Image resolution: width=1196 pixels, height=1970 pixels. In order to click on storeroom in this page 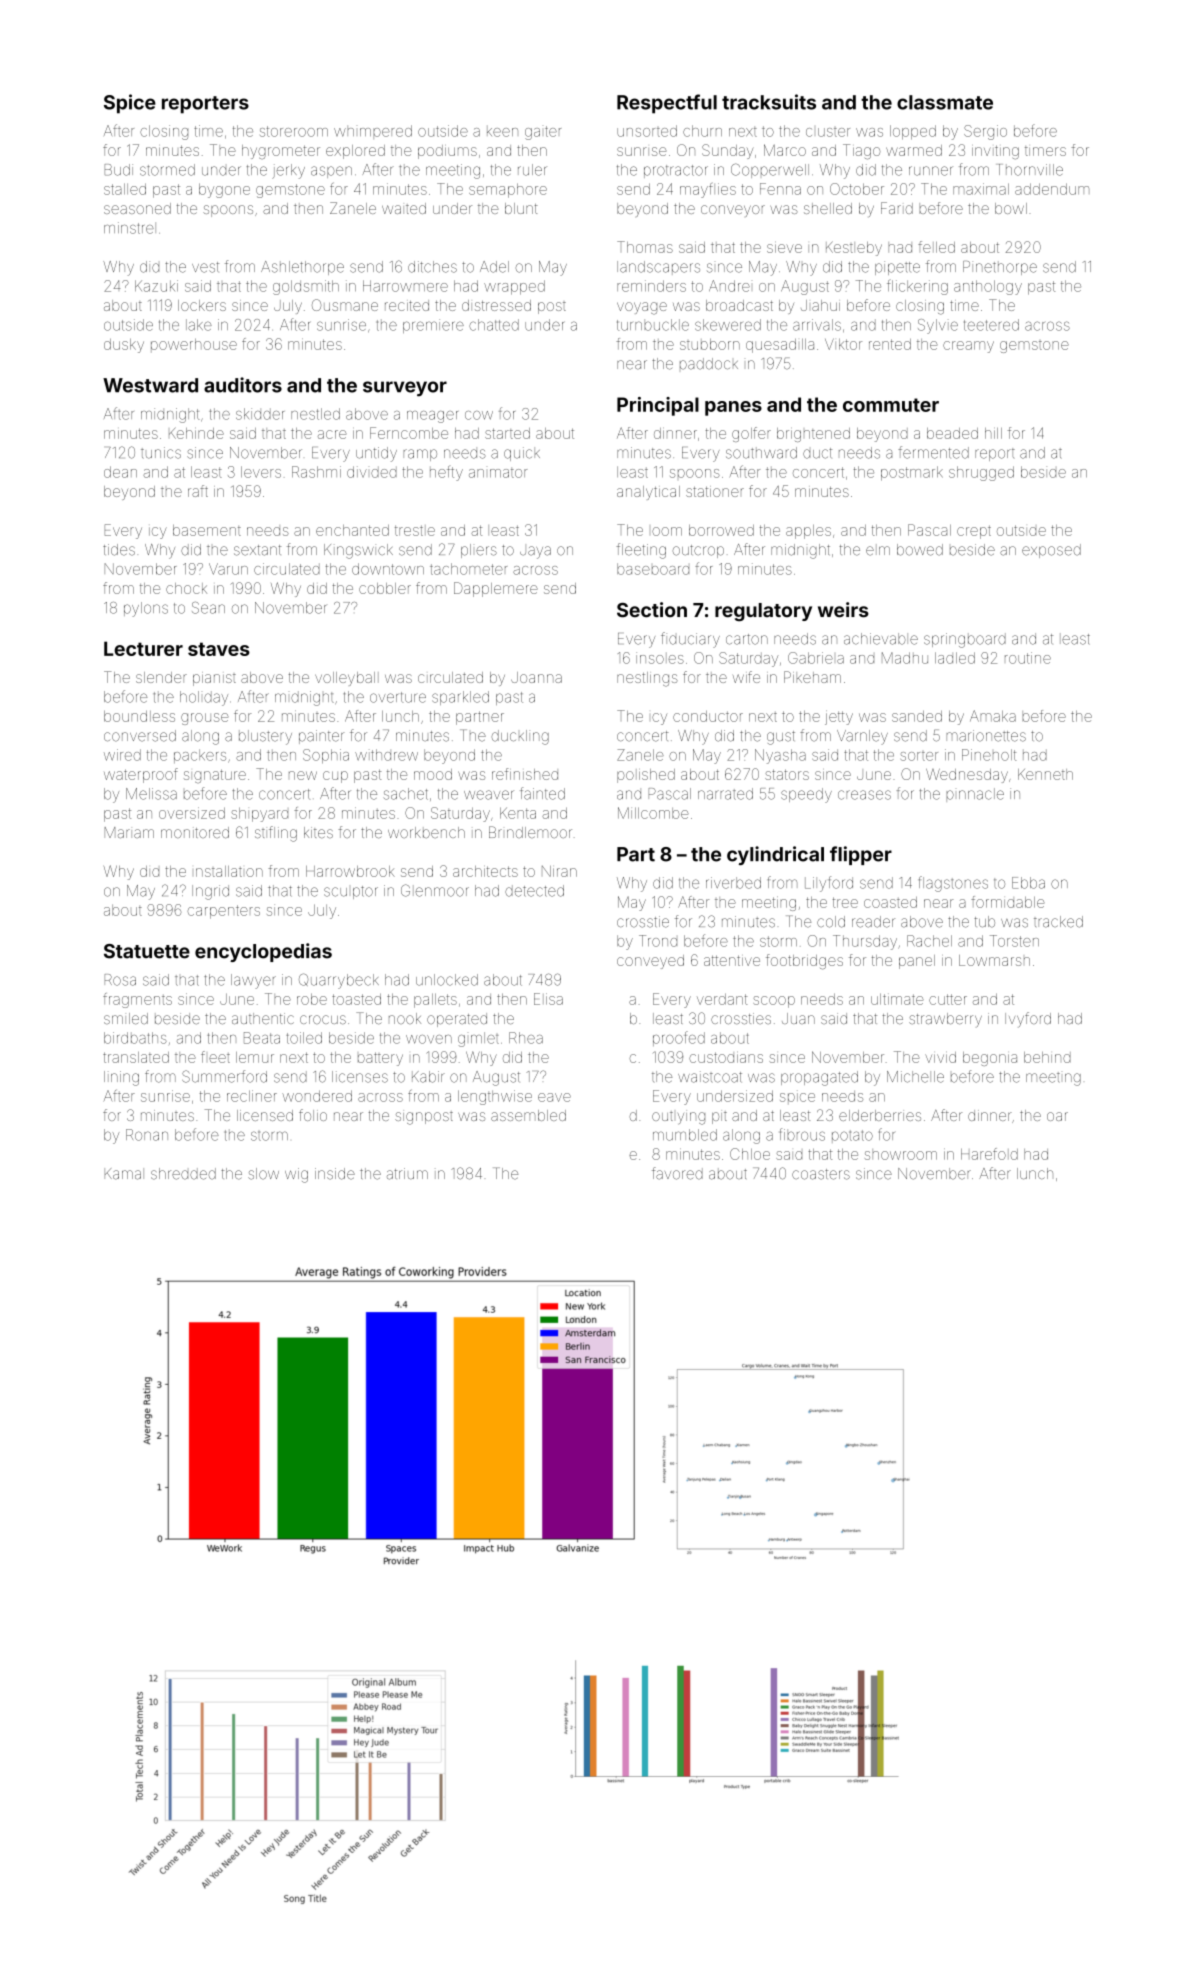, I will do `click(294, 131)`.
